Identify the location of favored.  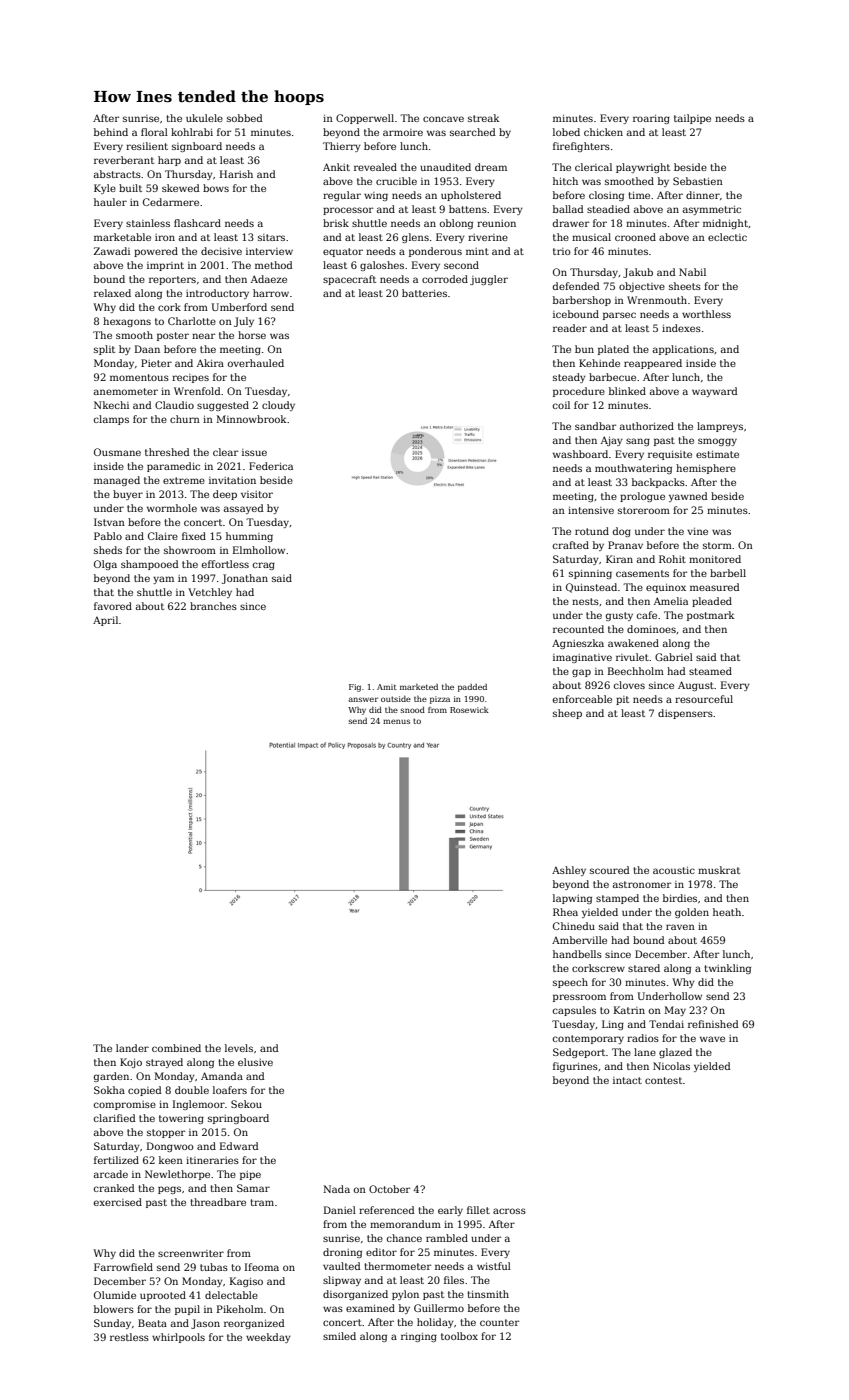
(113, 606).
